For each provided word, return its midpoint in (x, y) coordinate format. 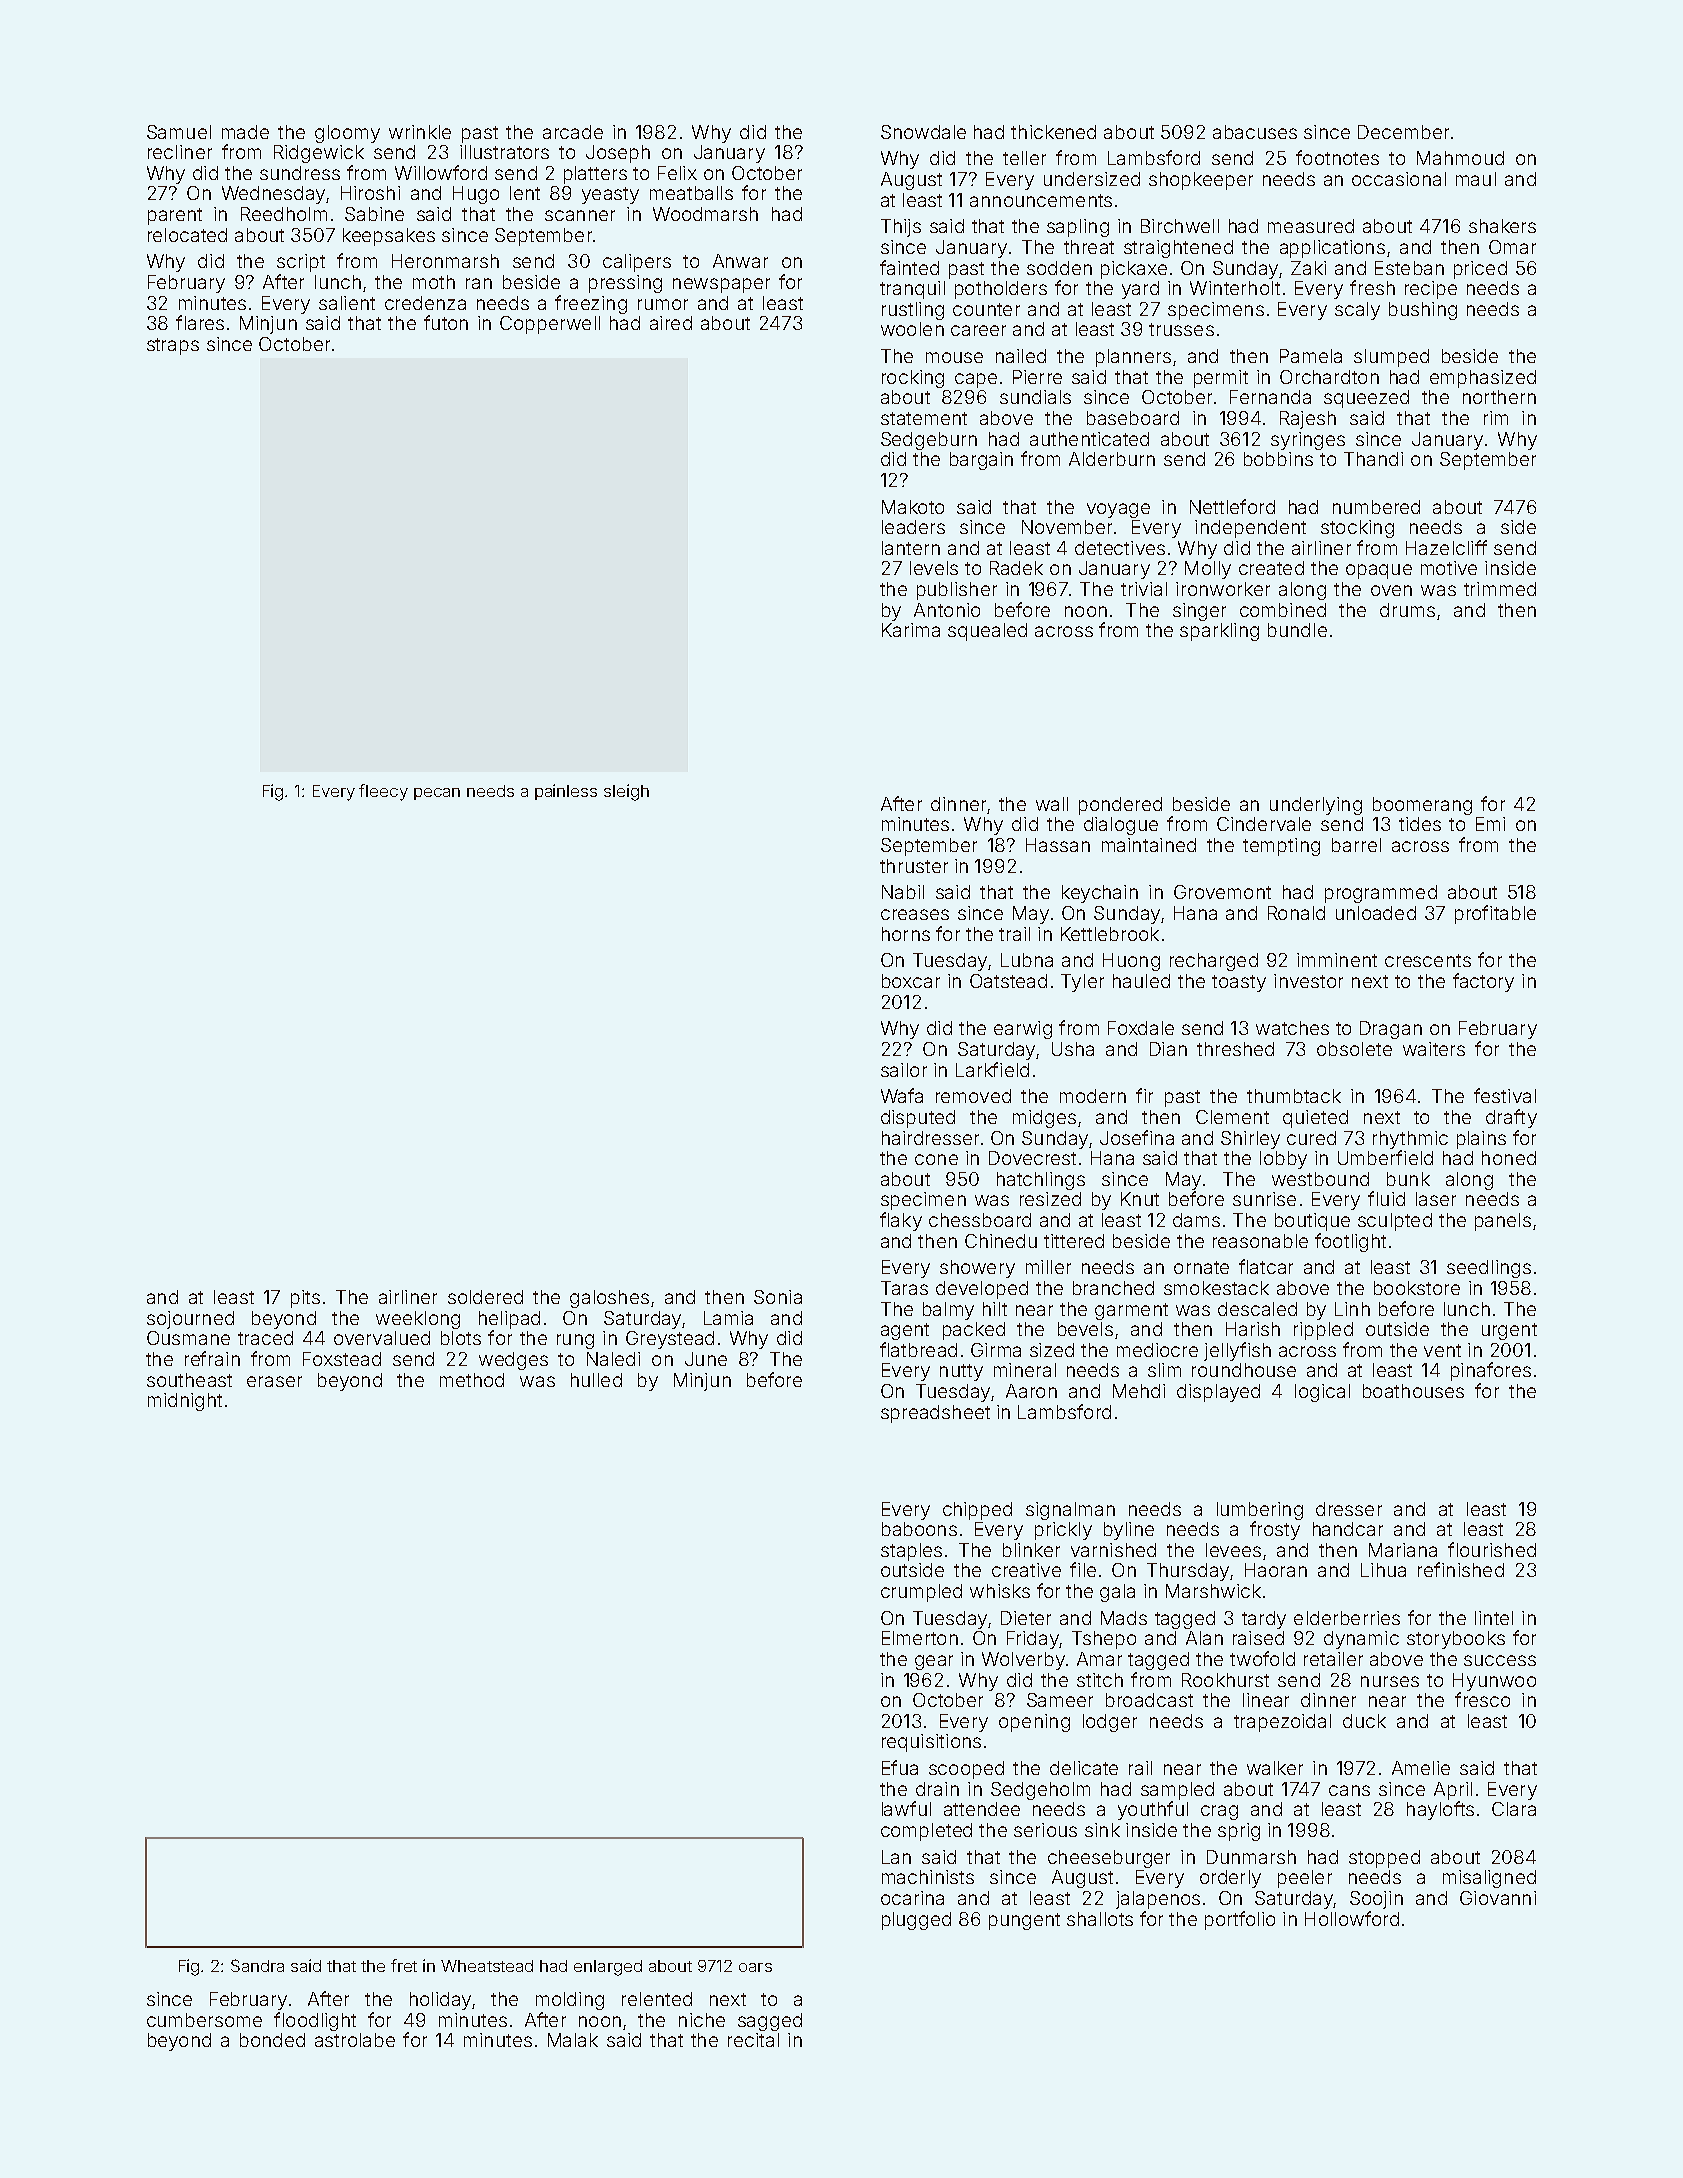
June (706, 1359)
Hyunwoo (1494, 1682)
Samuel (179, 132)
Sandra (257, 1965)
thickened (1053, 132)
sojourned (190, 1320)
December (1403, 132)
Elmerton (920, 1638)
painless (566, 792)
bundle (1297, 630)
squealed (987, 632)
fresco (1482, 1699)
